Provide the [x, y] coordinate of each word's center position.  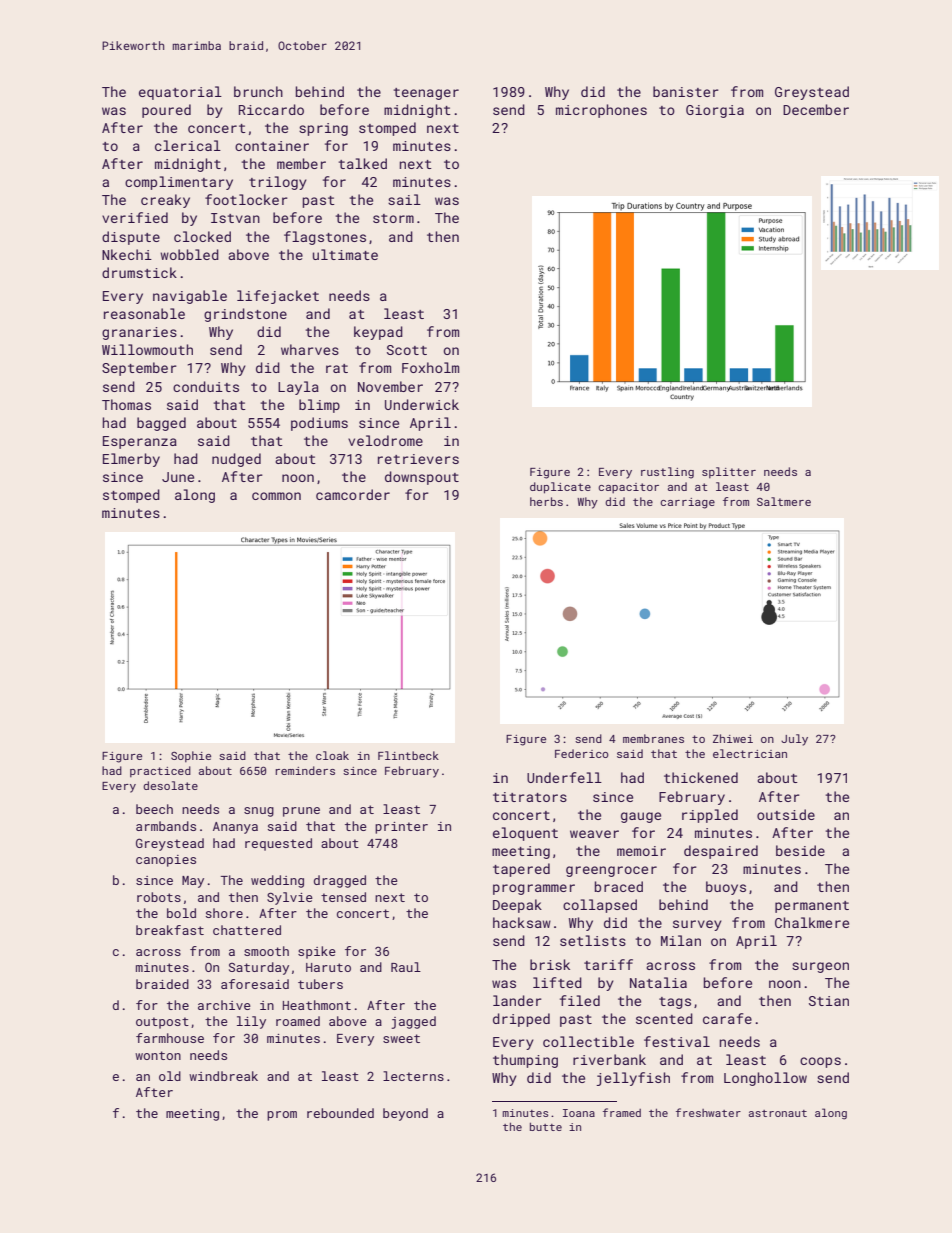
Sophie [191, 756]
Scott [407, 350]
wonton [158, 1055]
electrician [750, 753]
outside [786, 814]
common [276, 496]
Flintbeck [408, 755]
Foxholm [430, 367]
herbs [546, 501]
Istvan [235, 218]
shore [224, 913]
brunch [258, 91]
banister [686, 91]
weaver [594, 834]
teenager [426, 94]
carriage [687, 503]
